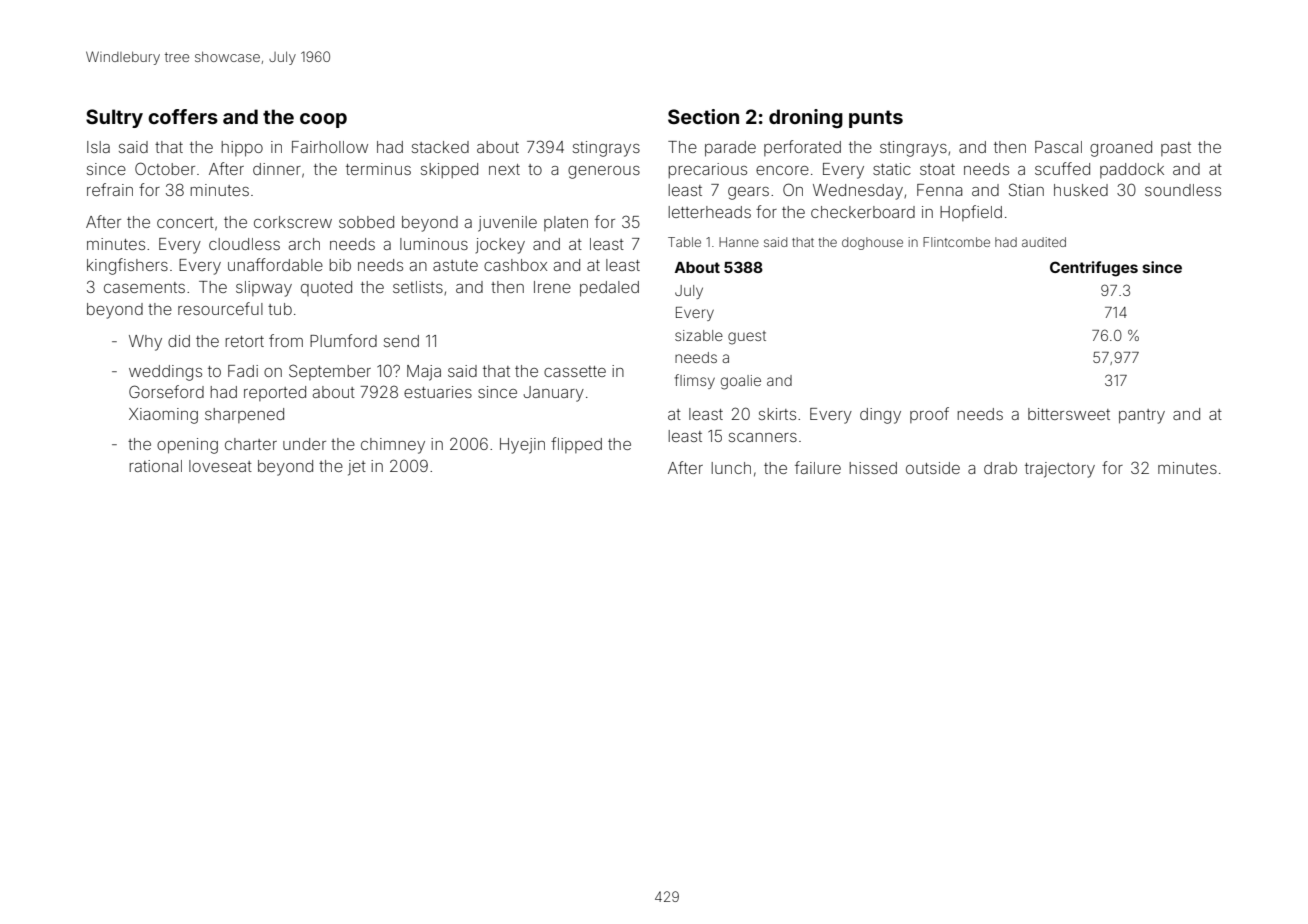 Image resolution: width=1308 pixels, height=924 pixels. What do you see at coordinates (872, 243) in the screenshot?
I see `doghouse` at bounding box center [872, 243].
